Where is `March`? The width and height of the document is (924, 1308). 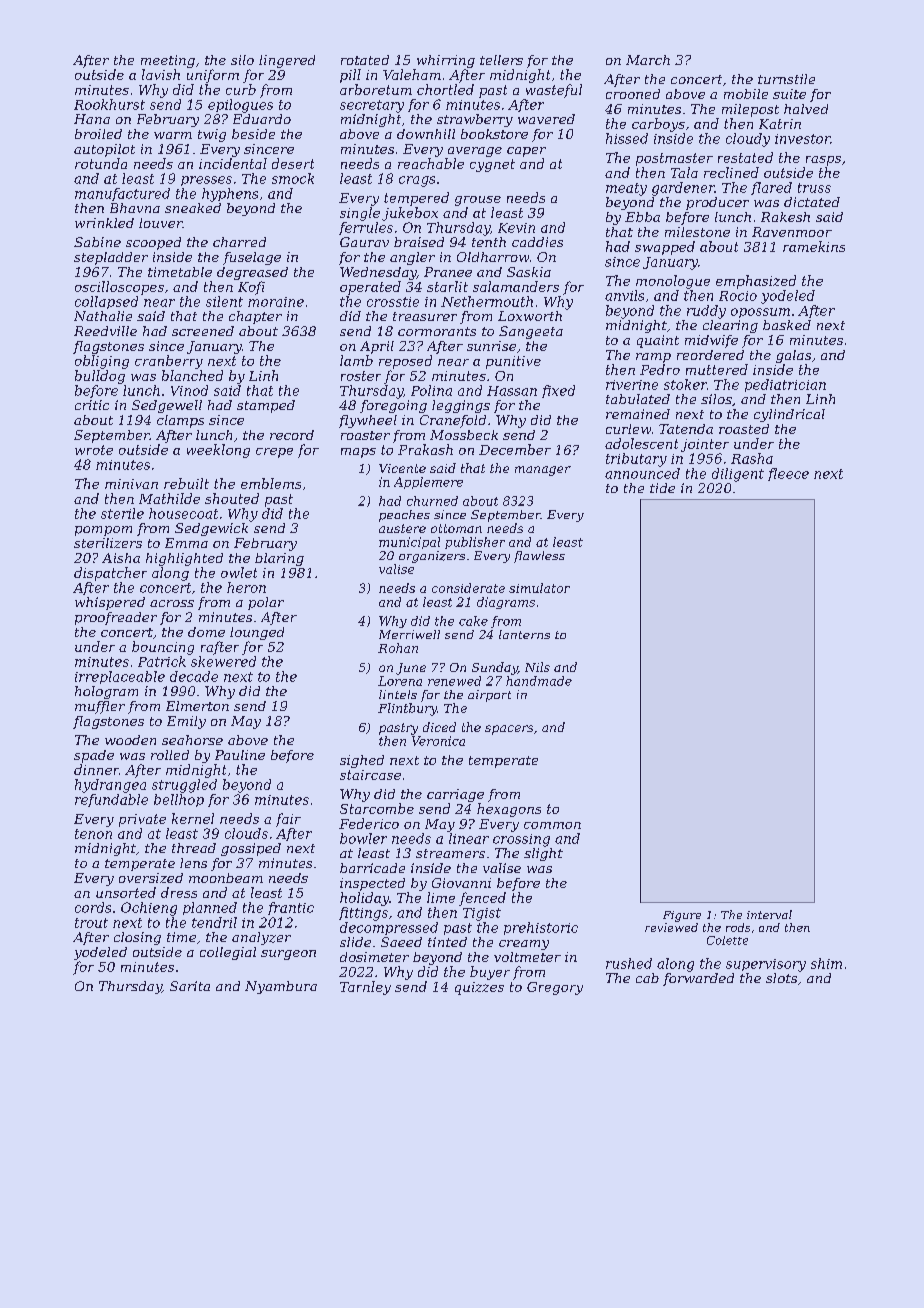 March is located at coordinates (648, 60).
